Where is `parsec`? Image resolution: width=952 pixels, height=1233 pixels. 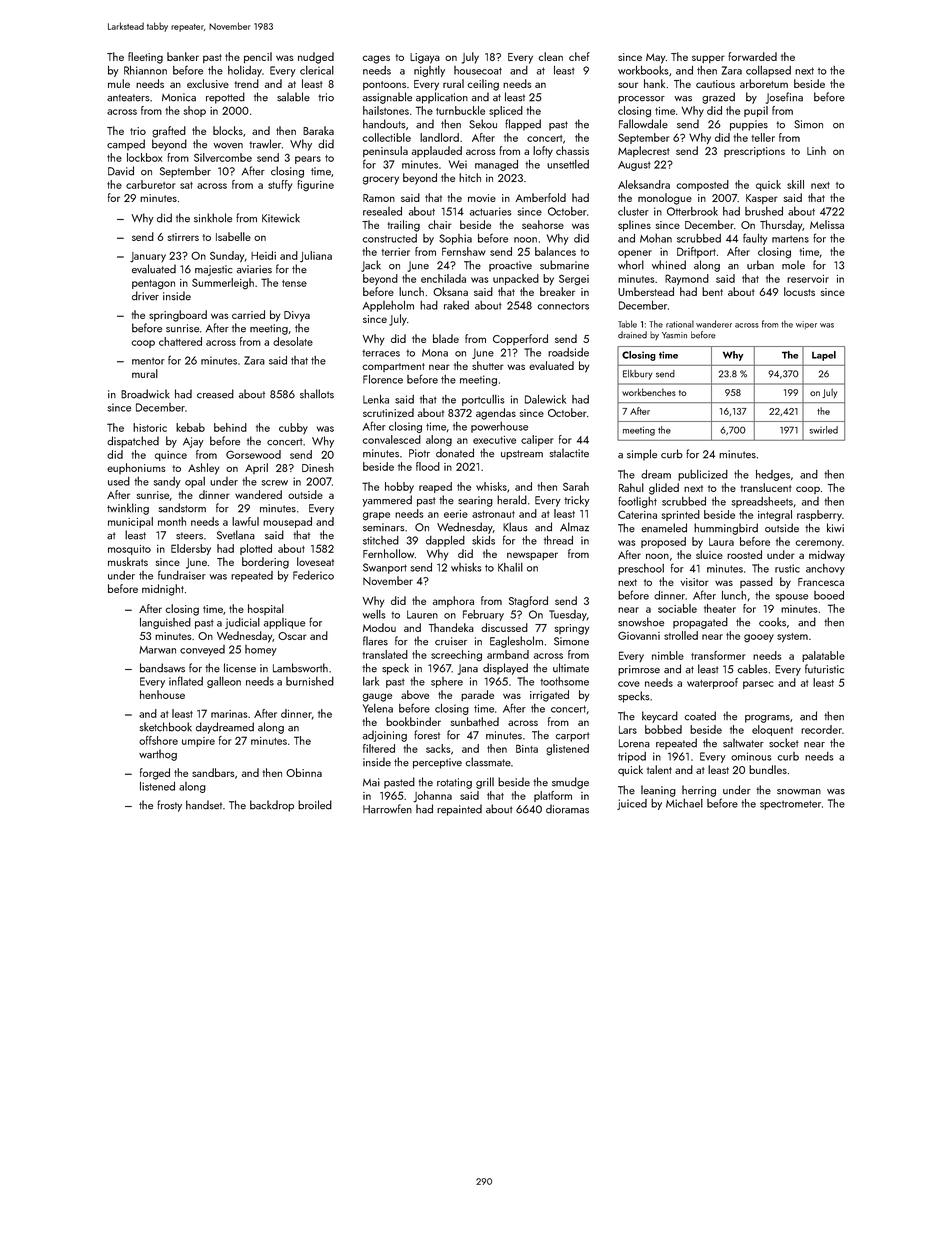 parsec is located at coordinates (758, 685).
